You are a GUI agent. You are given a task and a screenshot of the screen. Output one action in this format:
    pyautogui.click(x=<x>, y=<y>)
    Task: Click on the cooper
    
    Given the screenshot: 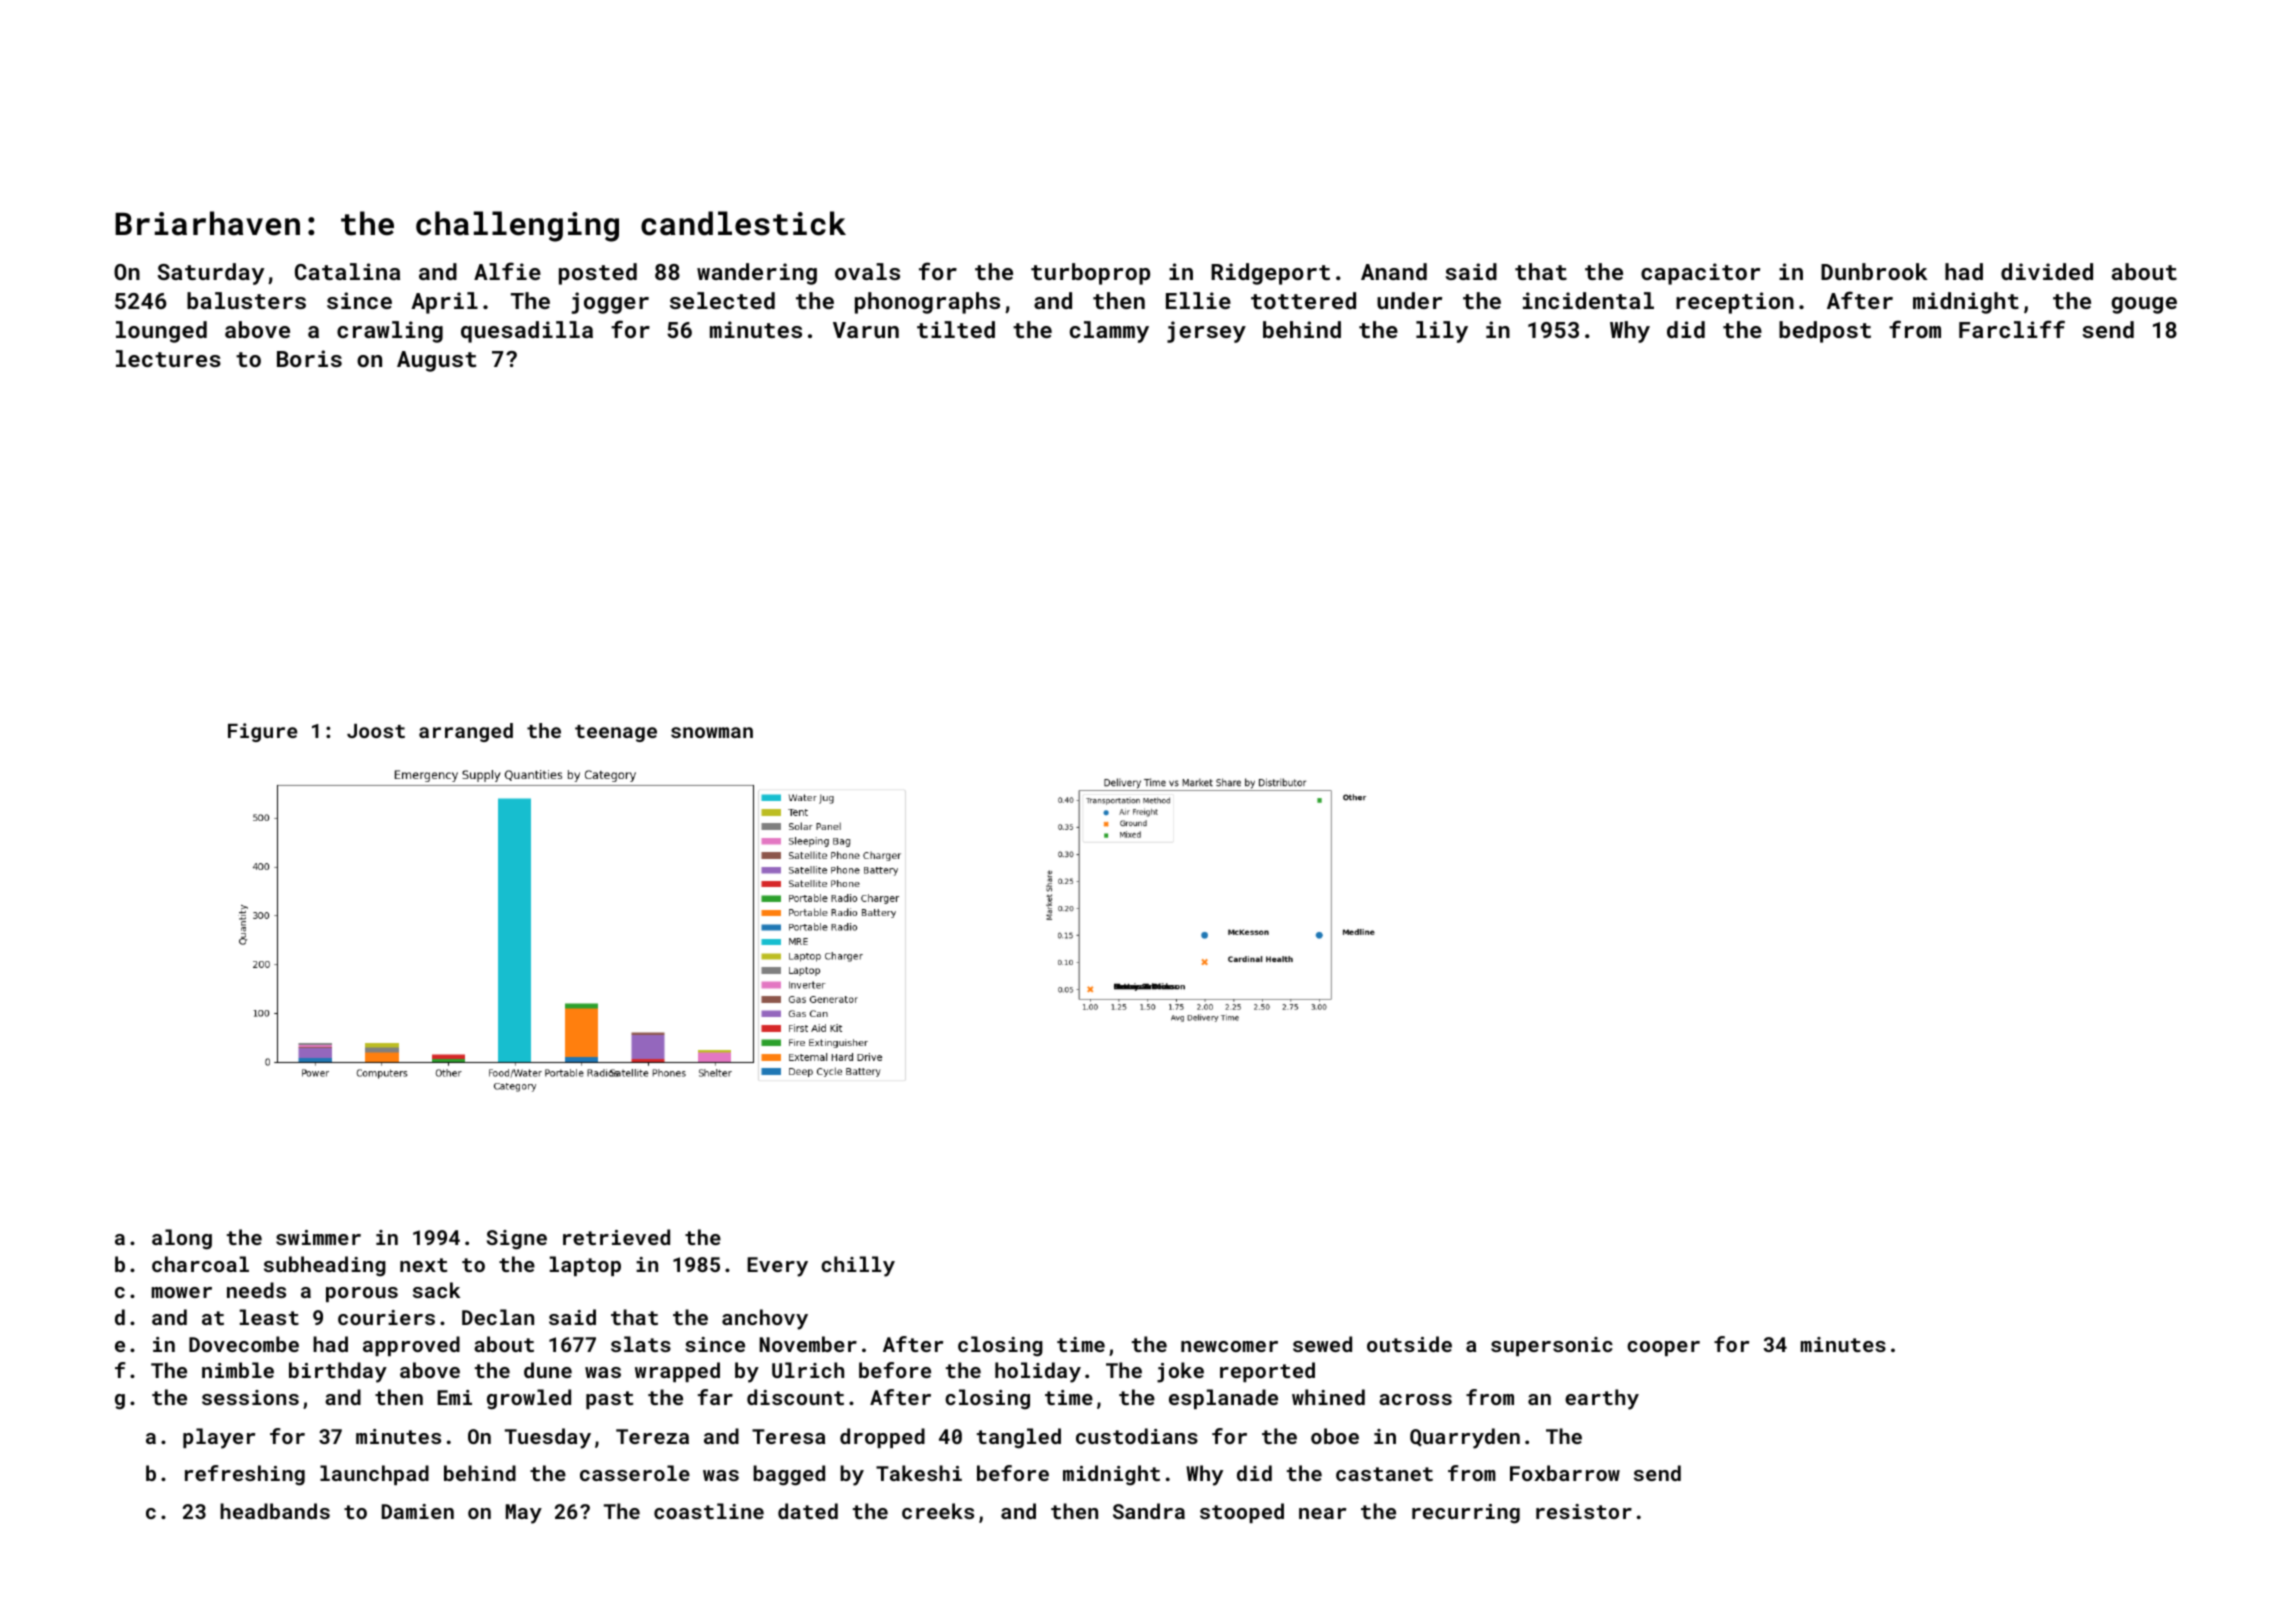 What is the action you would take?
    pyautogui.click(x=1663, y=1348)
